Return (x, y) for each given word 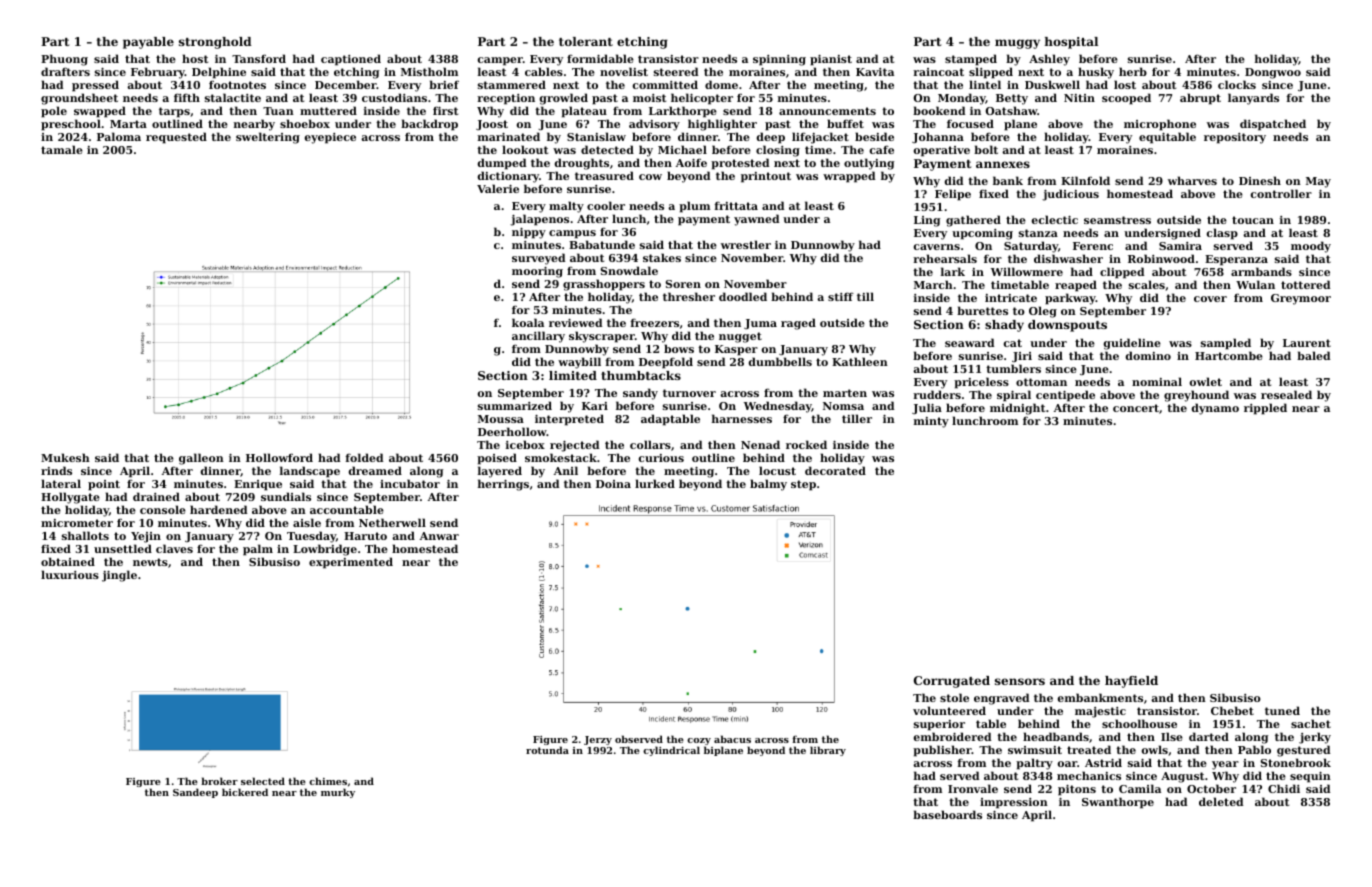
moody (1311, 247)
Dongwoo (1273, 73)
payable (148, 43)
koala (528, 322)
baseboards (947, 814)
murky (338, 793)
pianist (831, 60)
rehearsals (945, 258)
